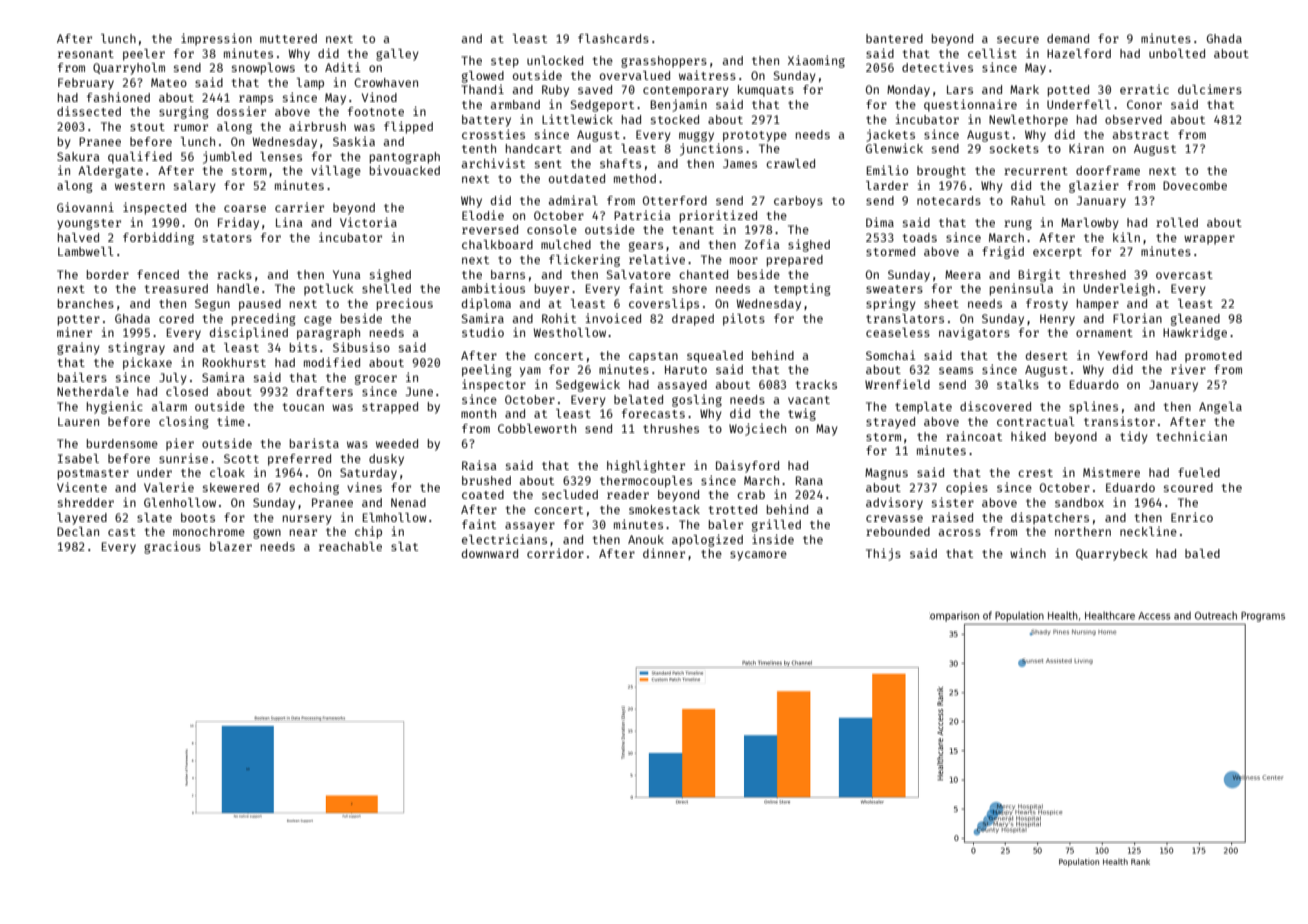  I want to click on Littlewick, so click(577, 119).
